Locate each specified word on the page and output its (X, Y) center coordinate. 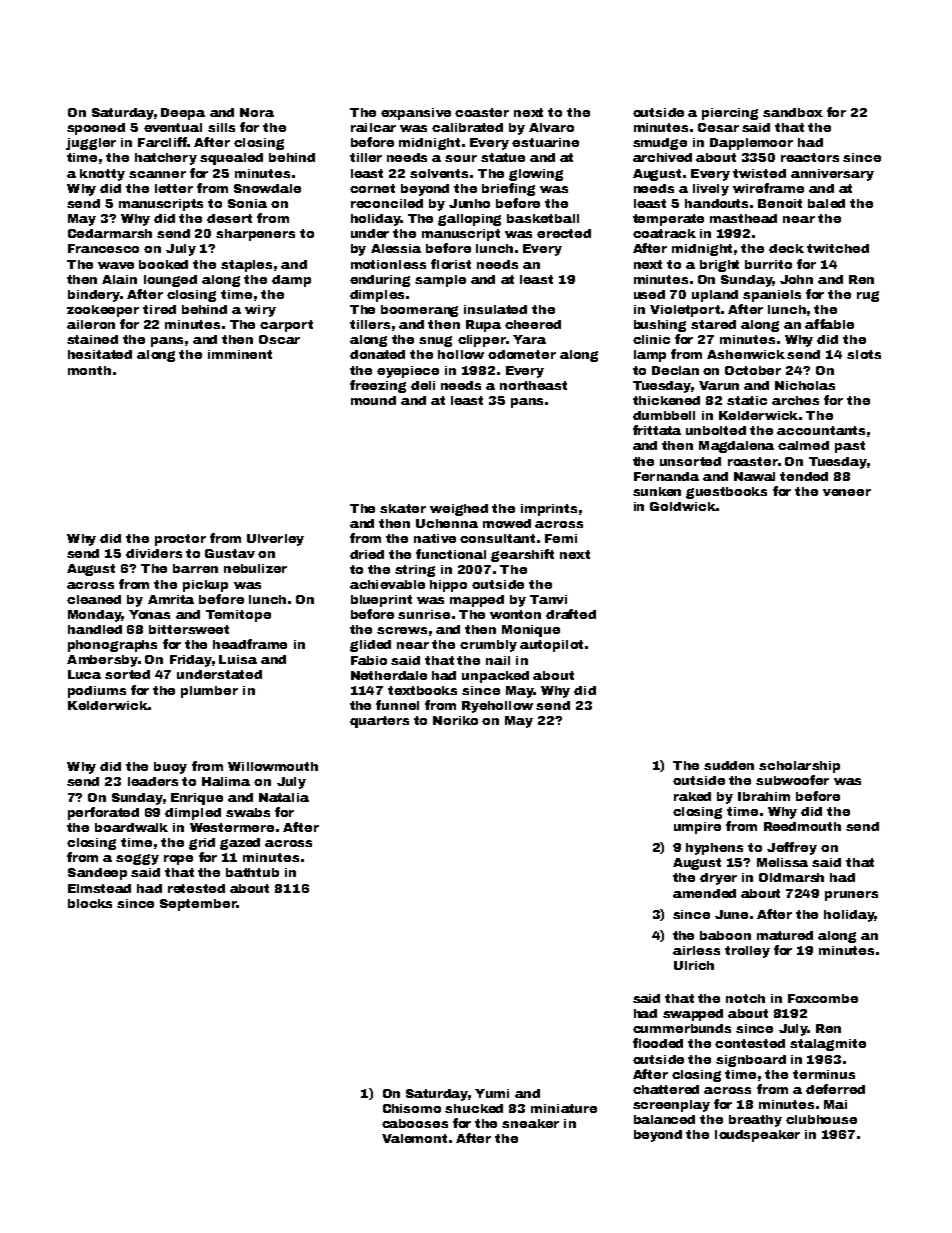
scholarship (799, 767)
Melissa (782, 862)
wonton (515, 614)
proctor (180, 540)
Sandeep (97, 874)
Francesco (103, 248)
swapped (693, 1015)
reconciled (387, 203)
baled (826, 203)
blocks (90, 903)
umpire (697, 828)
